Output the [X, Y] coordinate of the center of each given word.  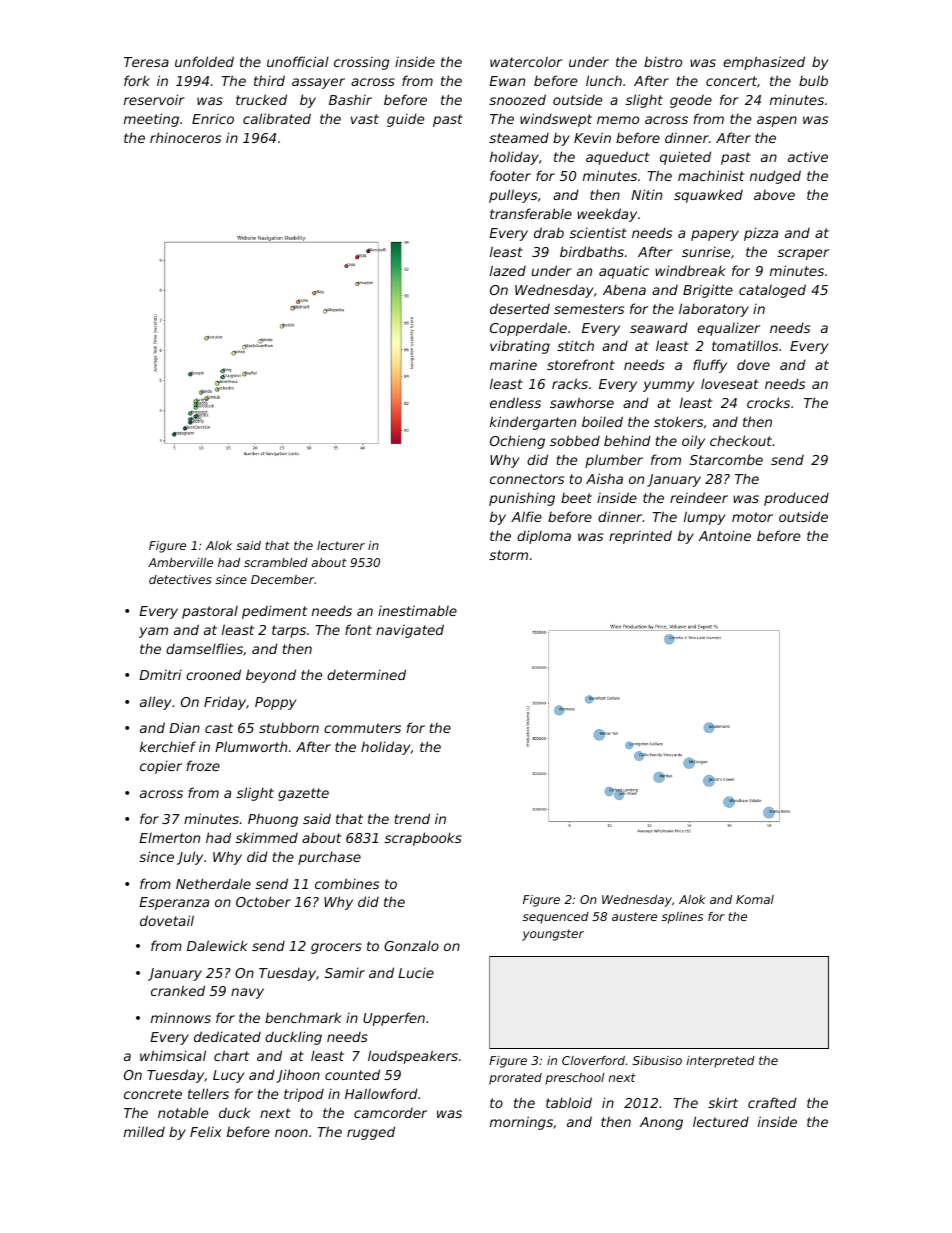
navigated [410, 631]
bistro [663, 61]
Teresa [146, 62]
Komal [755, 899]
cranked [178, 990]
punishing [522, 499]
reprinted [640, 537]
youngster [553, 935]
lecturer [341, 545]
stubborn [289, 727]
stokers [678, 421]
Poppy [276, 703]
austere [634, 916]
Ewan [507, 81]
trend [412, 818]
